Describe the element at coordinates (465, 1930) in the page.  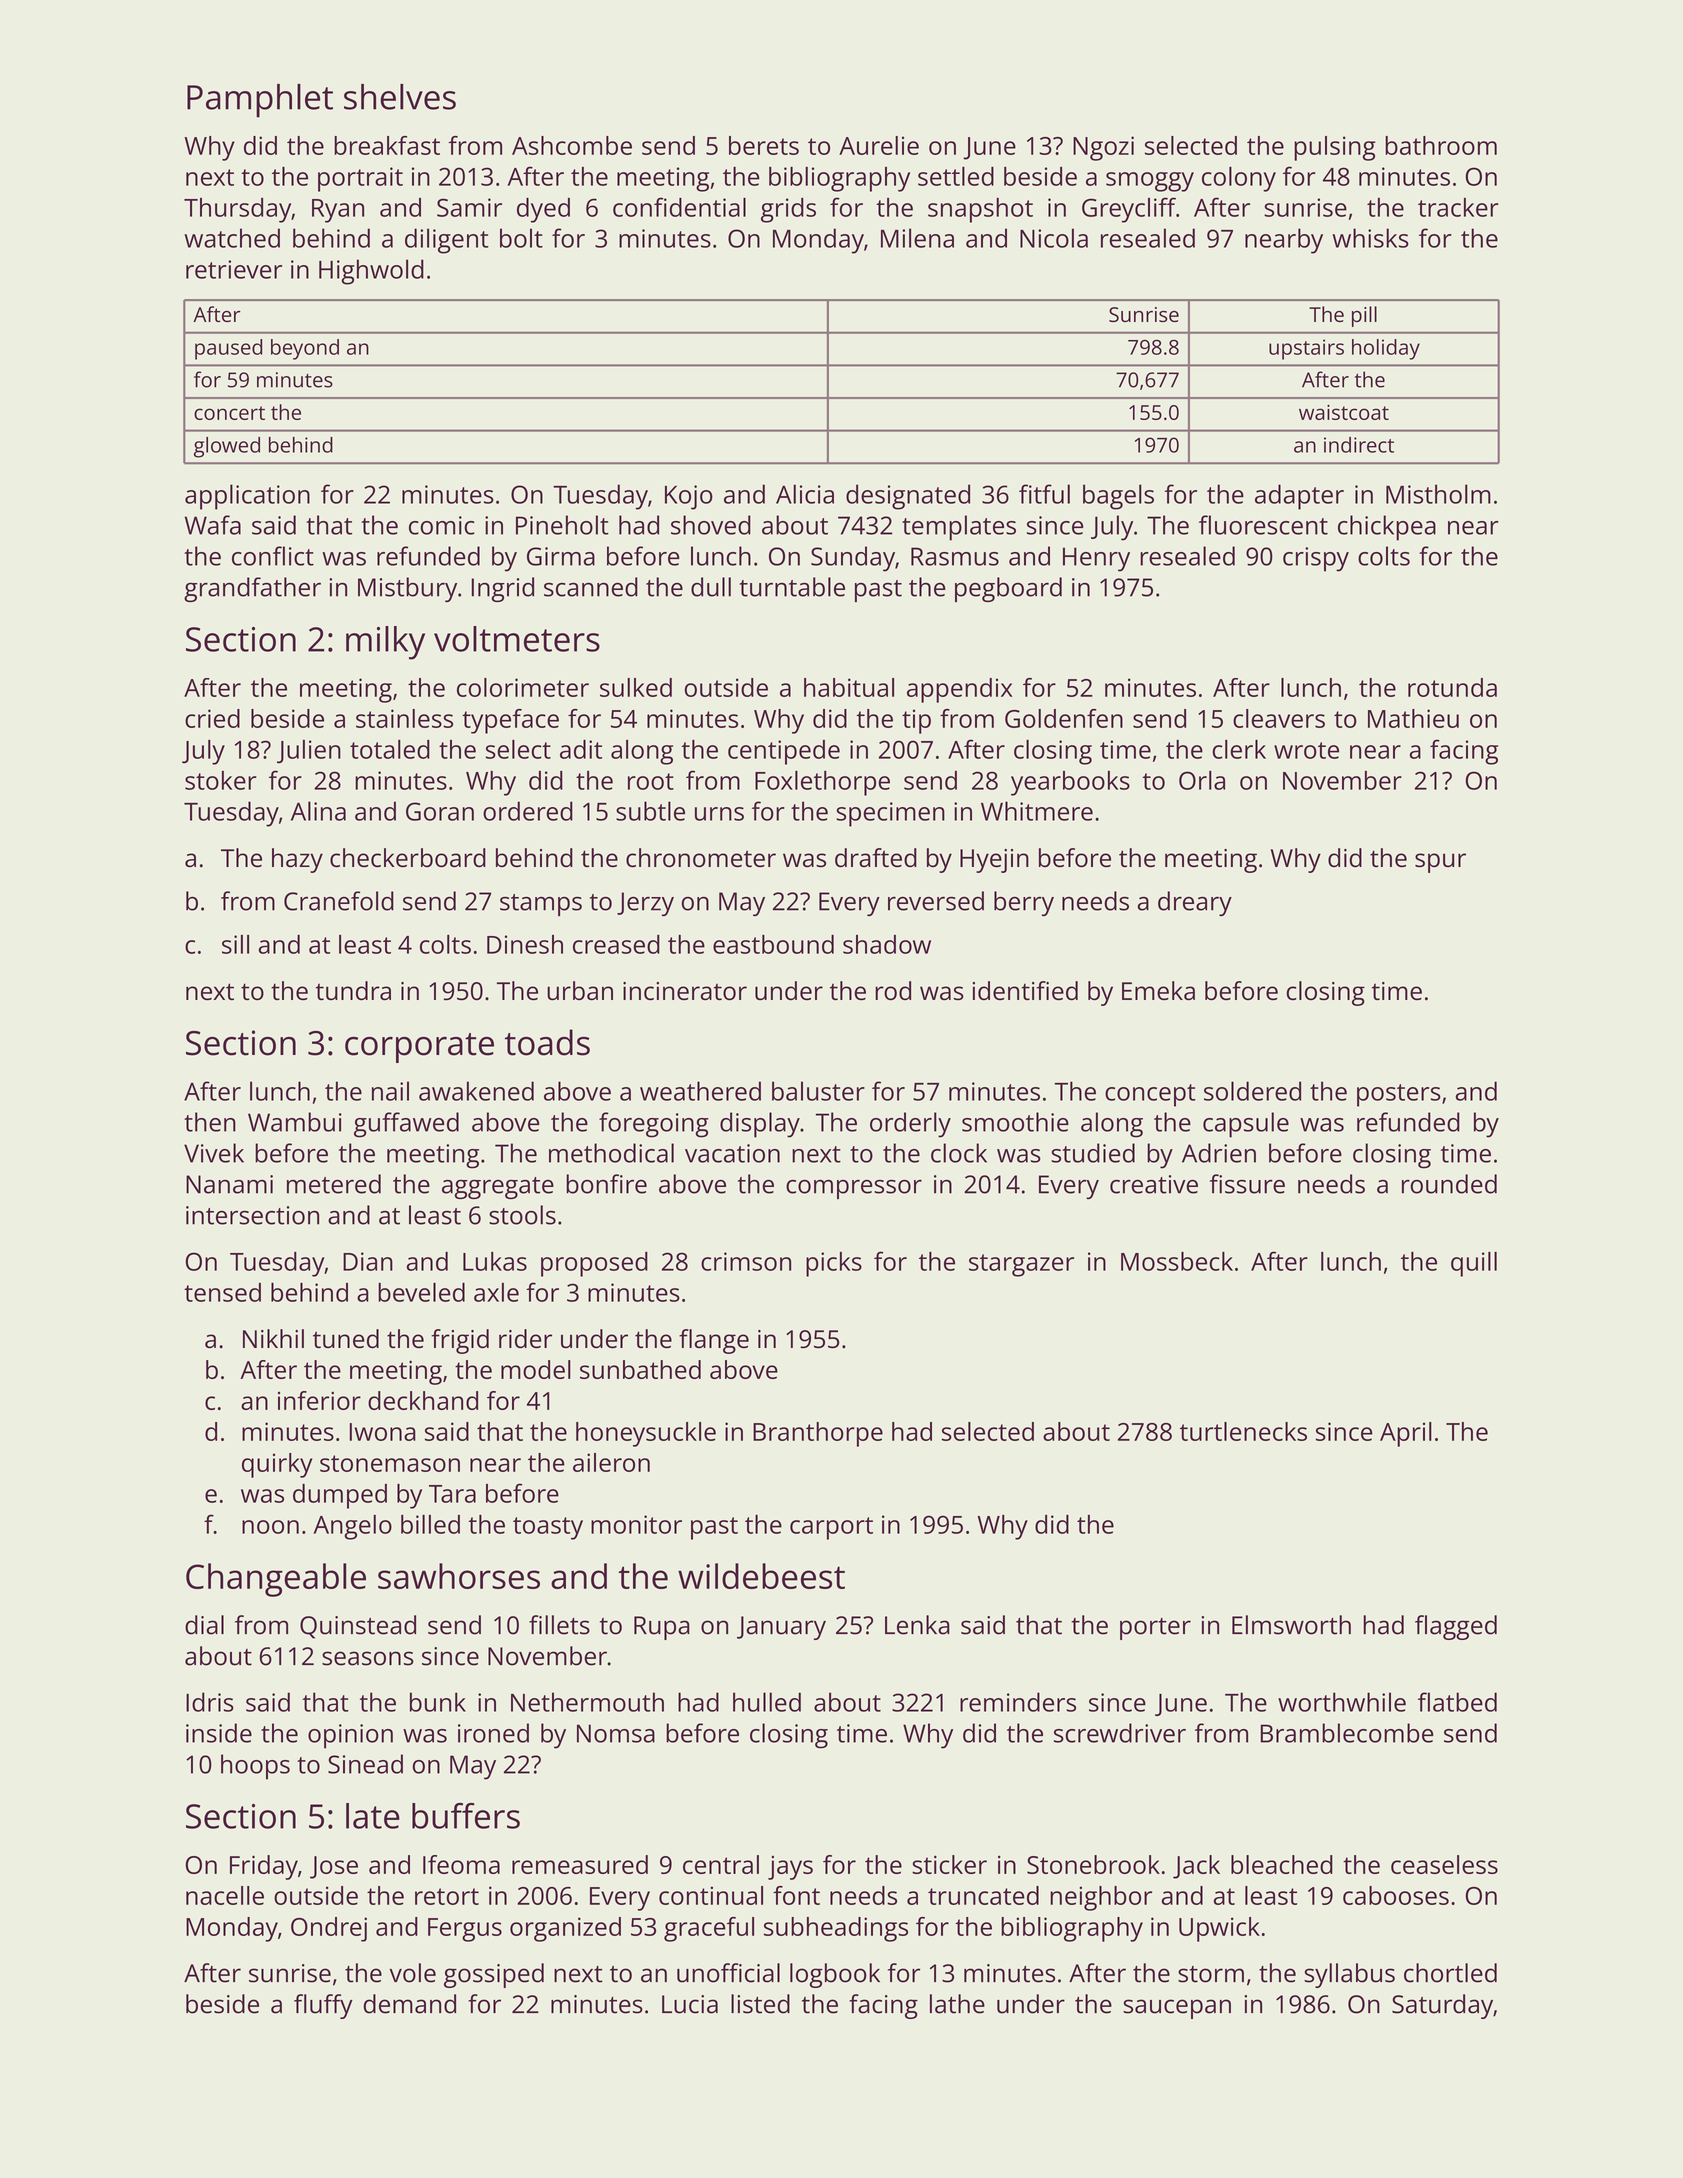
I see `Fergus` at that location.
